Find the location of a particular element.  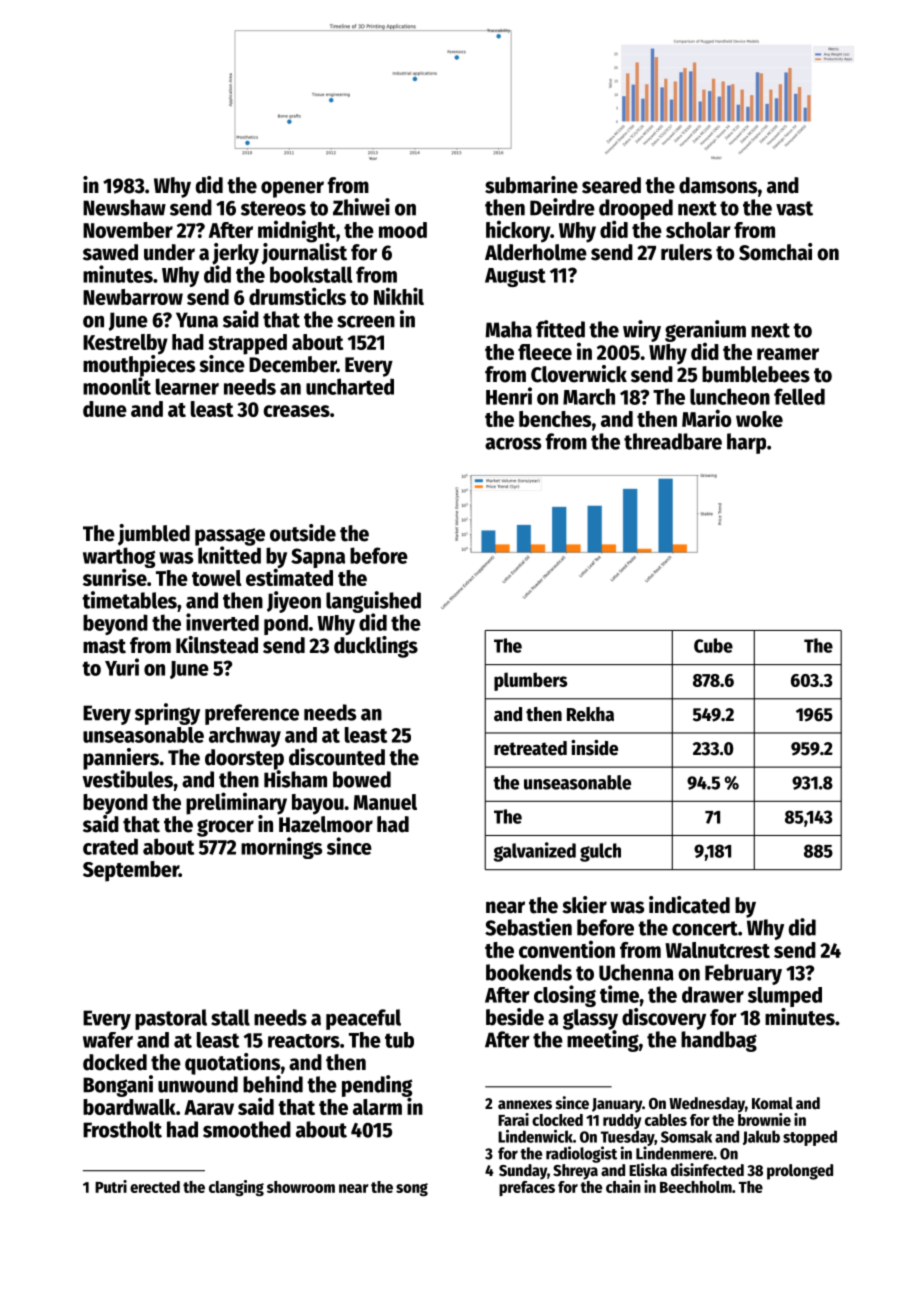

Sebastien is located at coordinates (528, 927).
